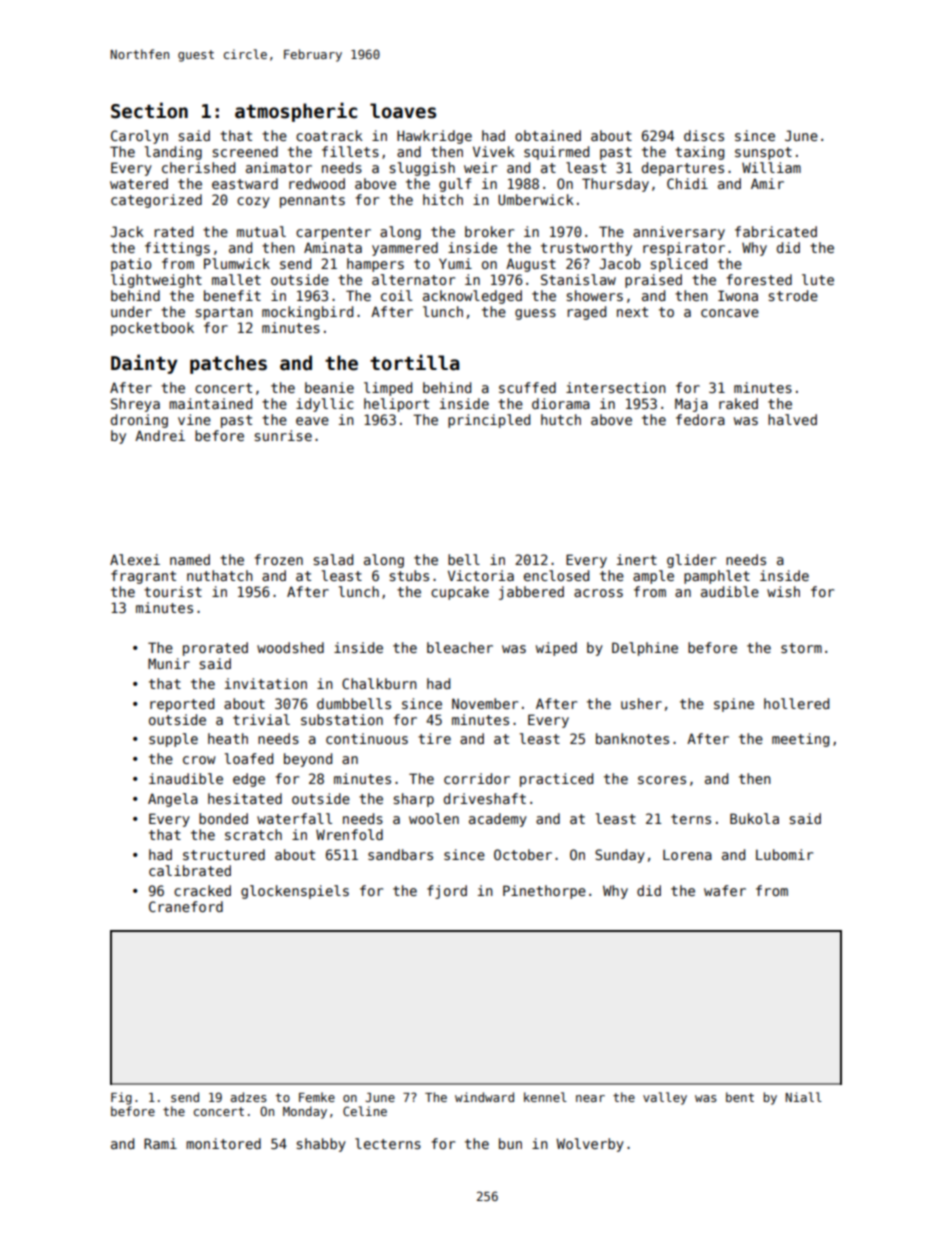 The height and width of the document is (1233, 952). What do you see at coordinates (190, 559) in the document?
I see `named` at bounding box center [190, 559].
